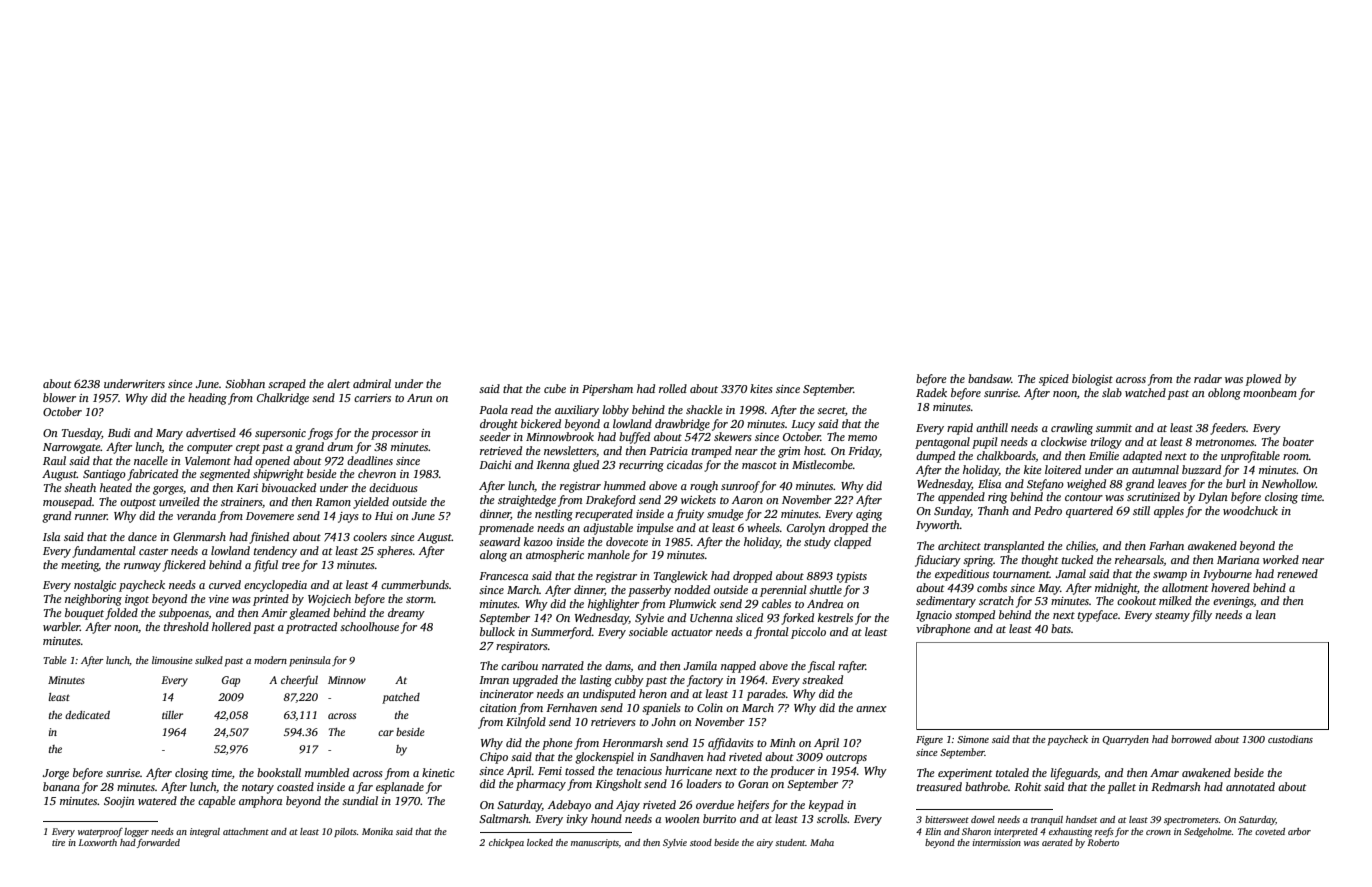 The width and height of the document is (1372, 887). What do you see at coordinates (1250, 510) in the document?
I see `woodchuck` at bounding box center [1250, 510].
